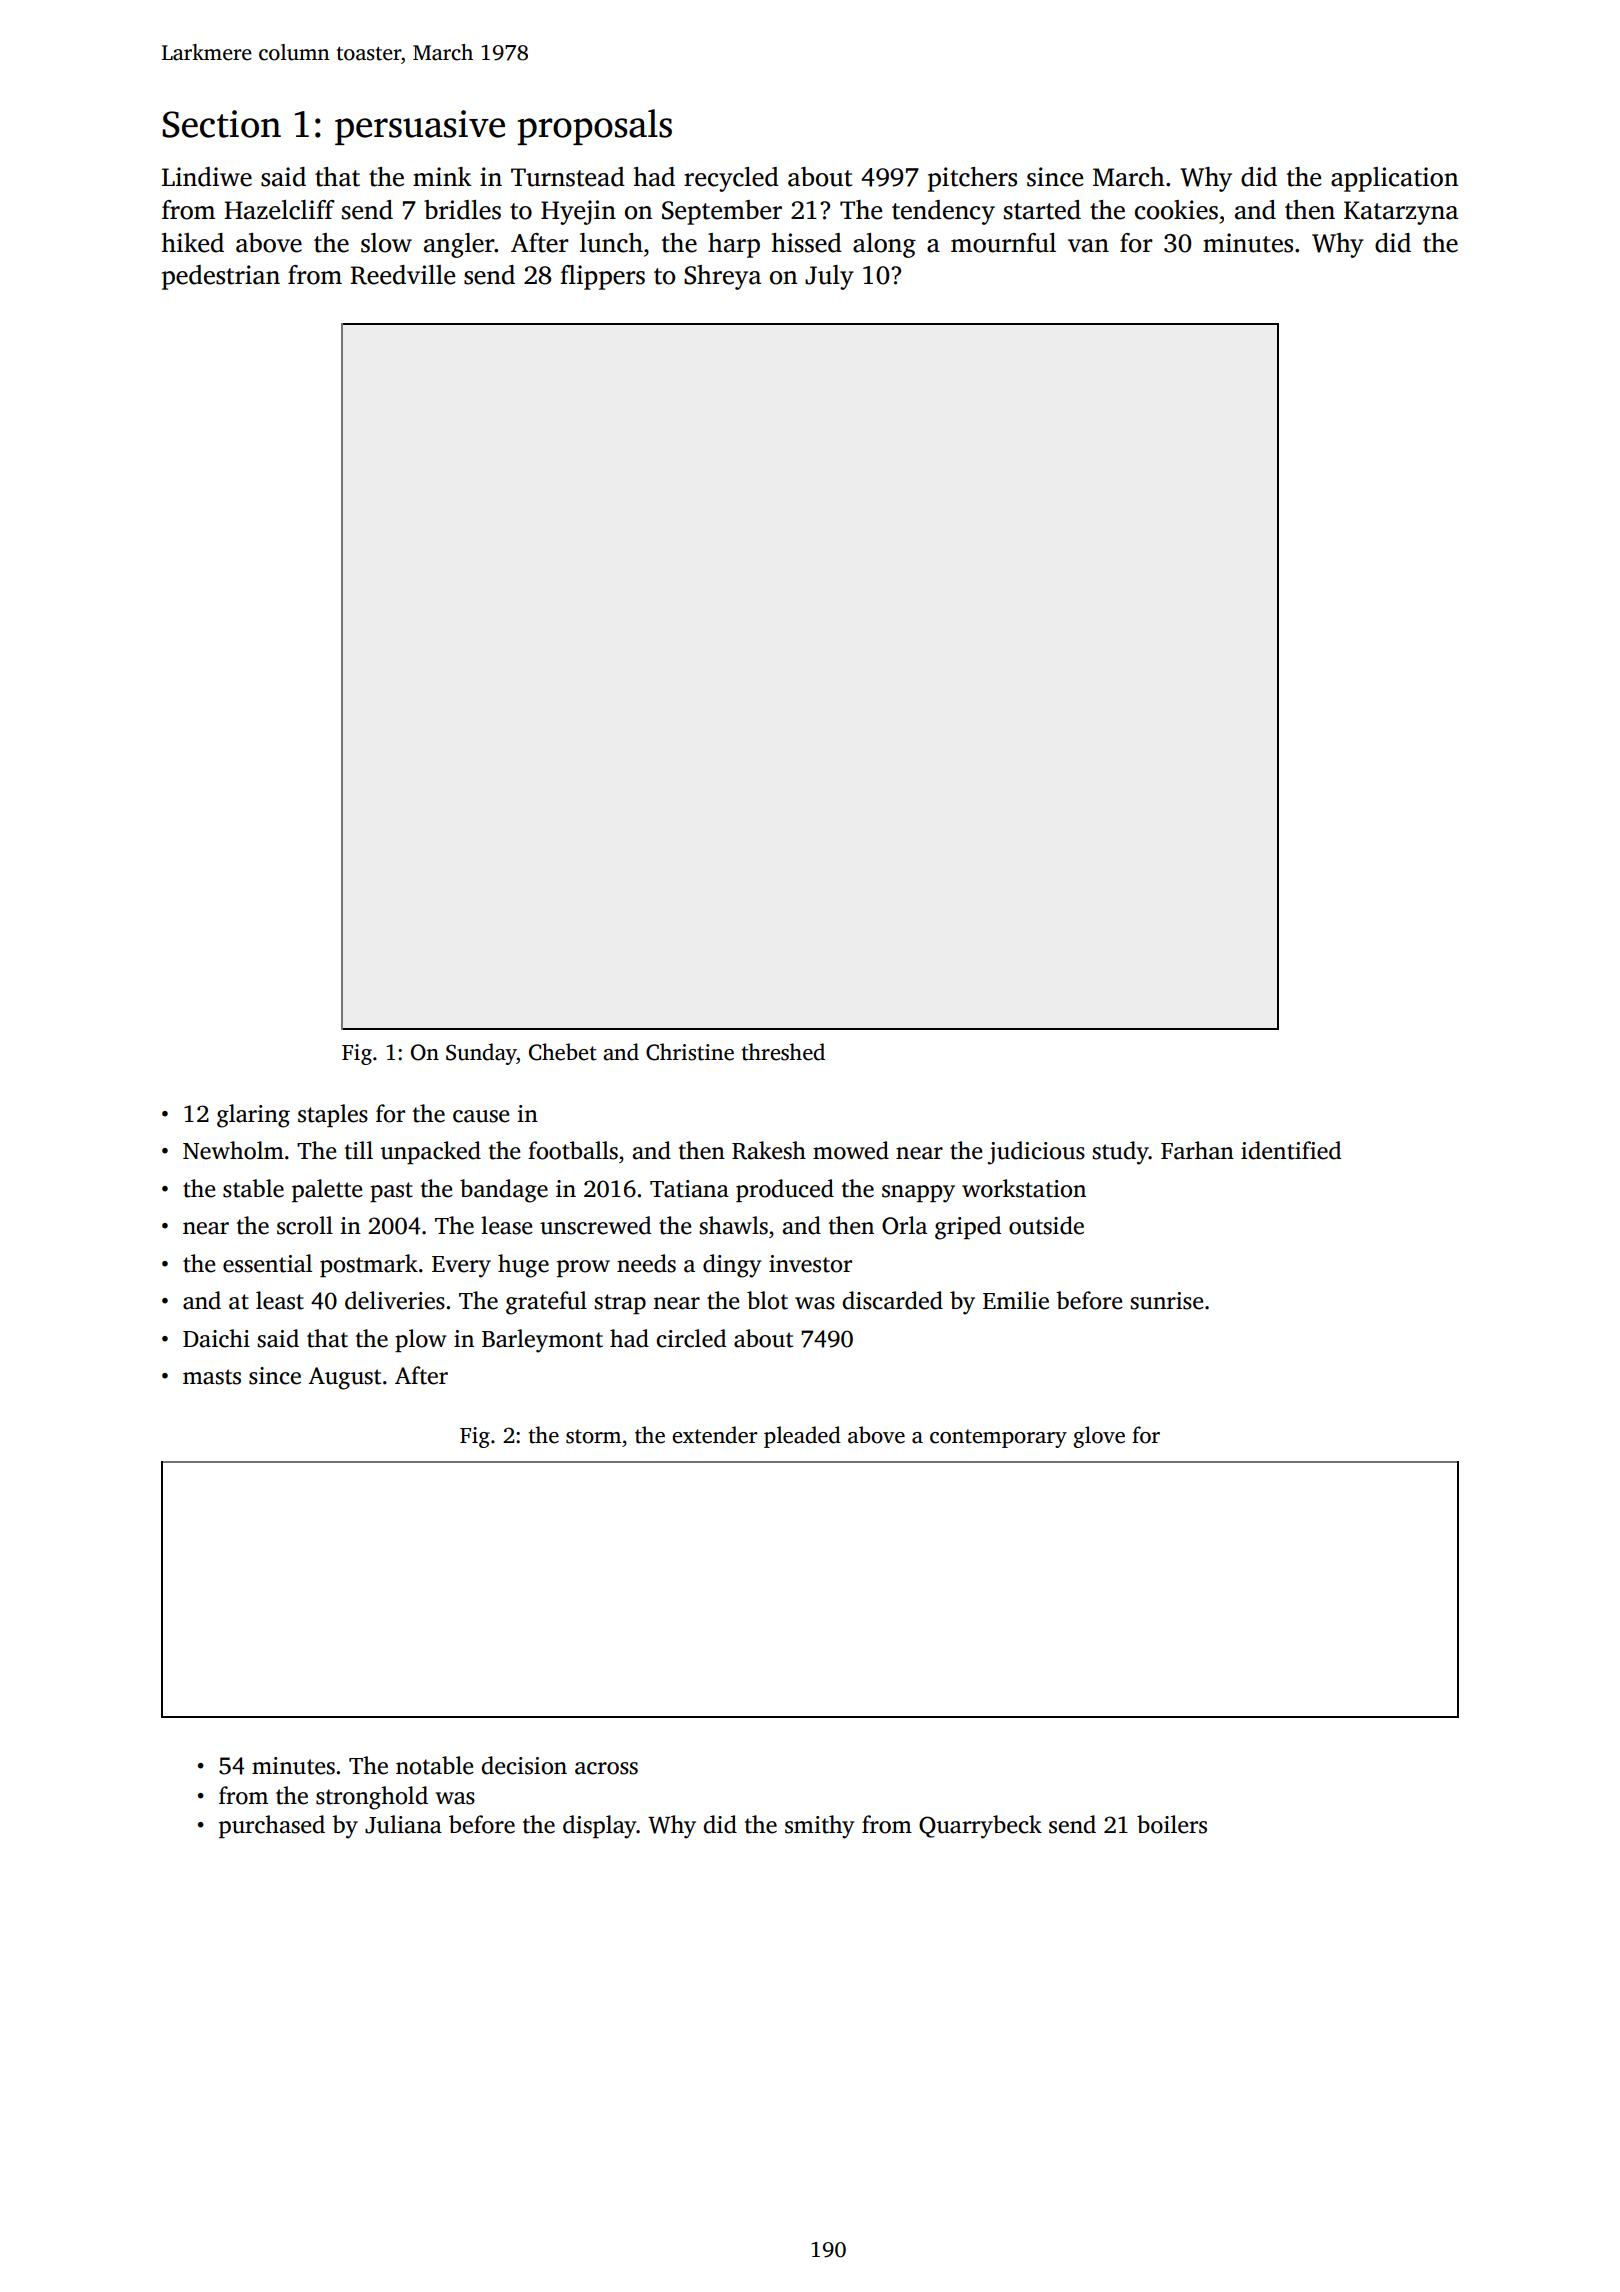 The height and width of the screenshot is (2292, 1620). What do you see at coordinates (403, 1824) in the screenshot?
I see `Juliana` at bounding box center [403, 1824].
